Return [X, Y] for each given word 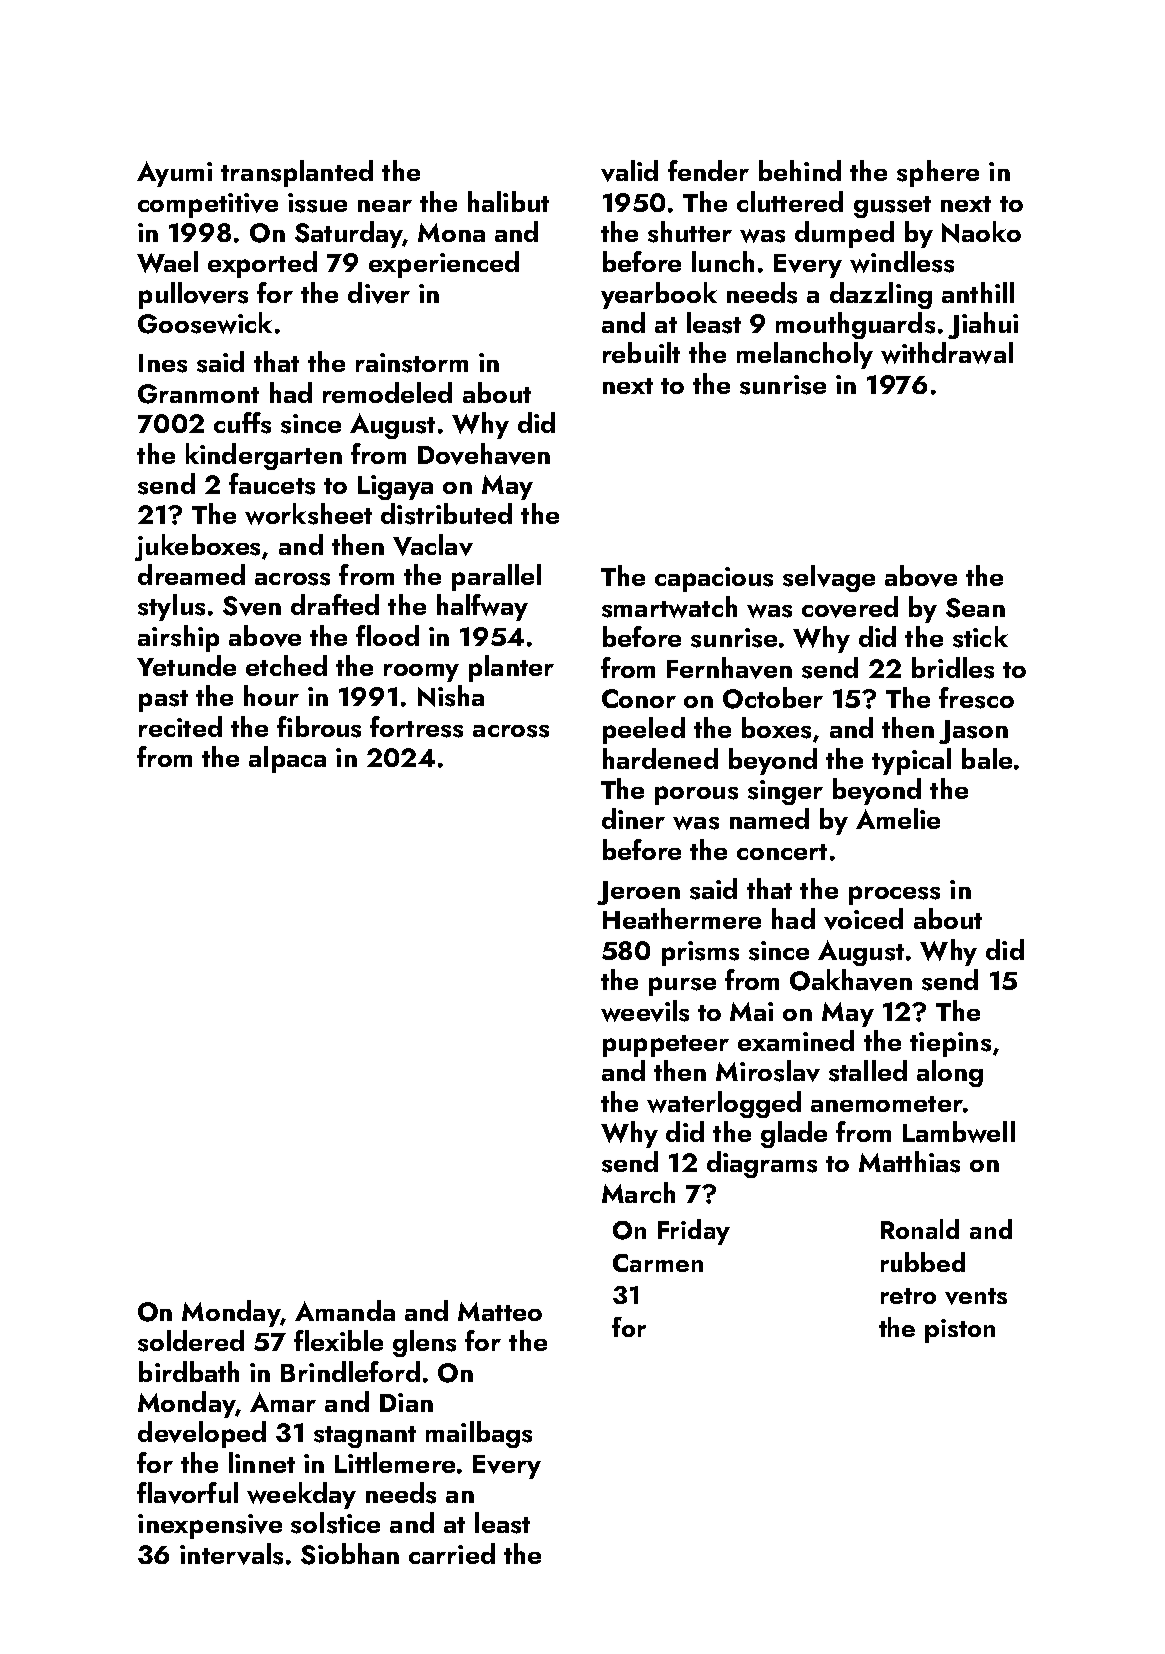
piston [960, 1331]
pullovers [193, 295]
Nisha [451, 696]
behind [800, 170]
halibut [508, 201]
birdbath [189, 1371]
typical [911, 761]
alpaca [287, 759]
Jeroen [638, 893]
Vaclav [433, 545]
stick [980, 637]
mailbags [479, 1434]
